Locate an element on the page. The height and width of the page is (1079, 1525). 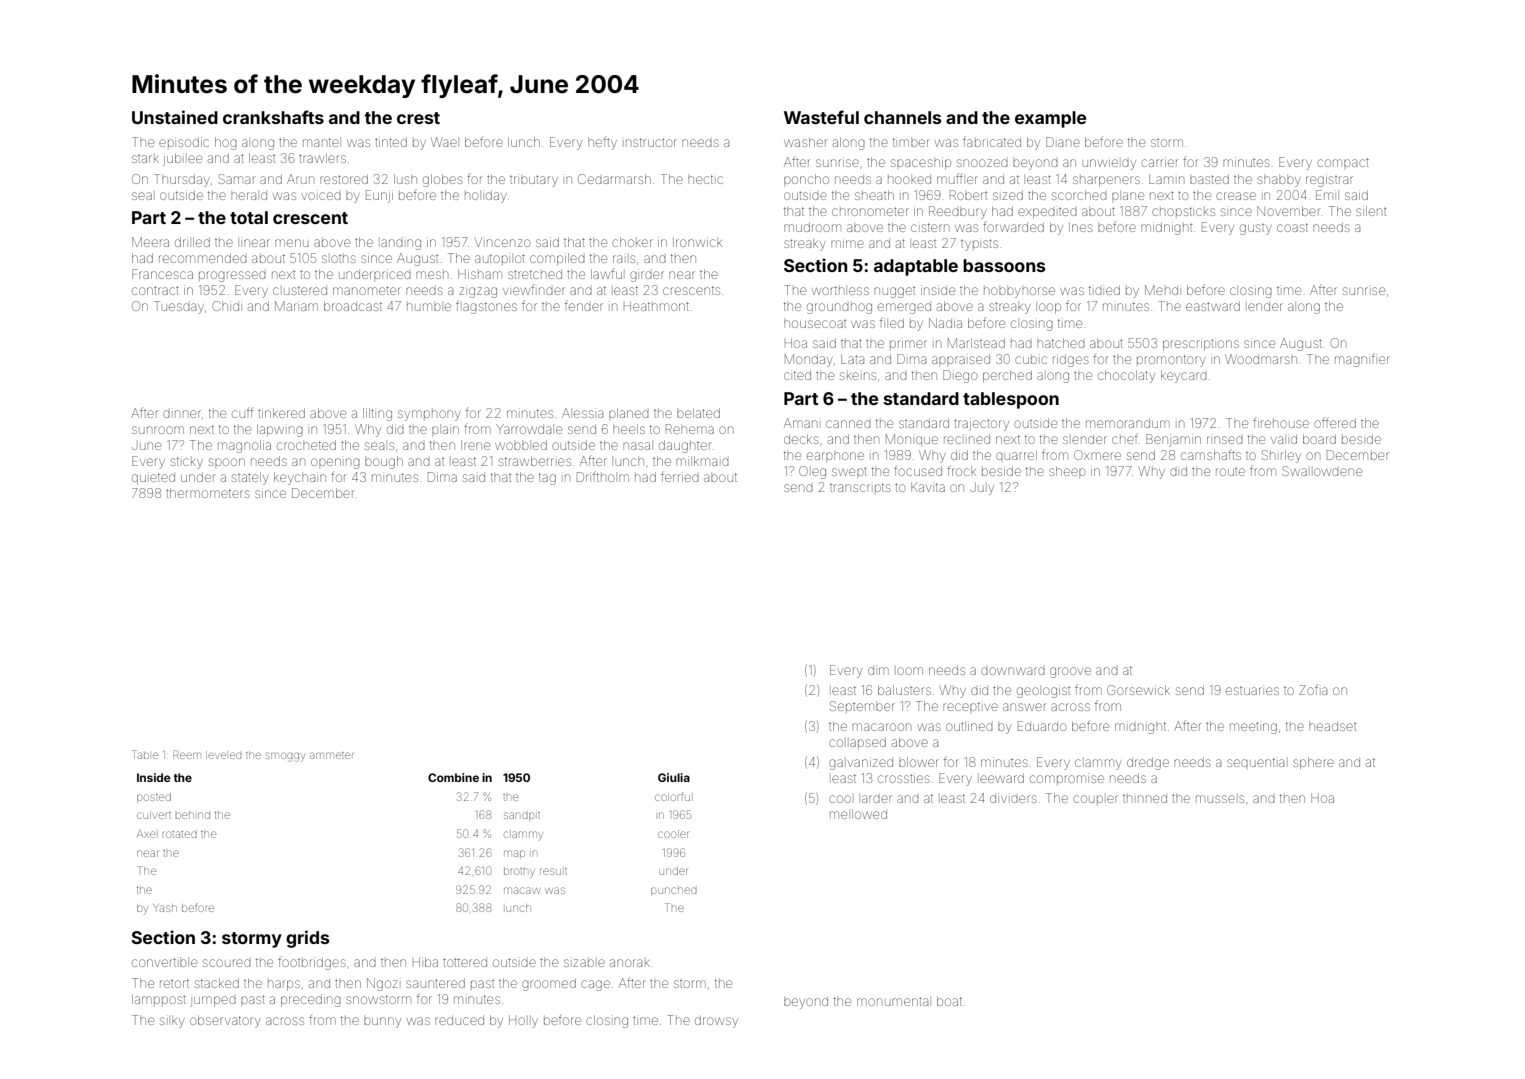
Yash is located at coordinates (165, 908).
